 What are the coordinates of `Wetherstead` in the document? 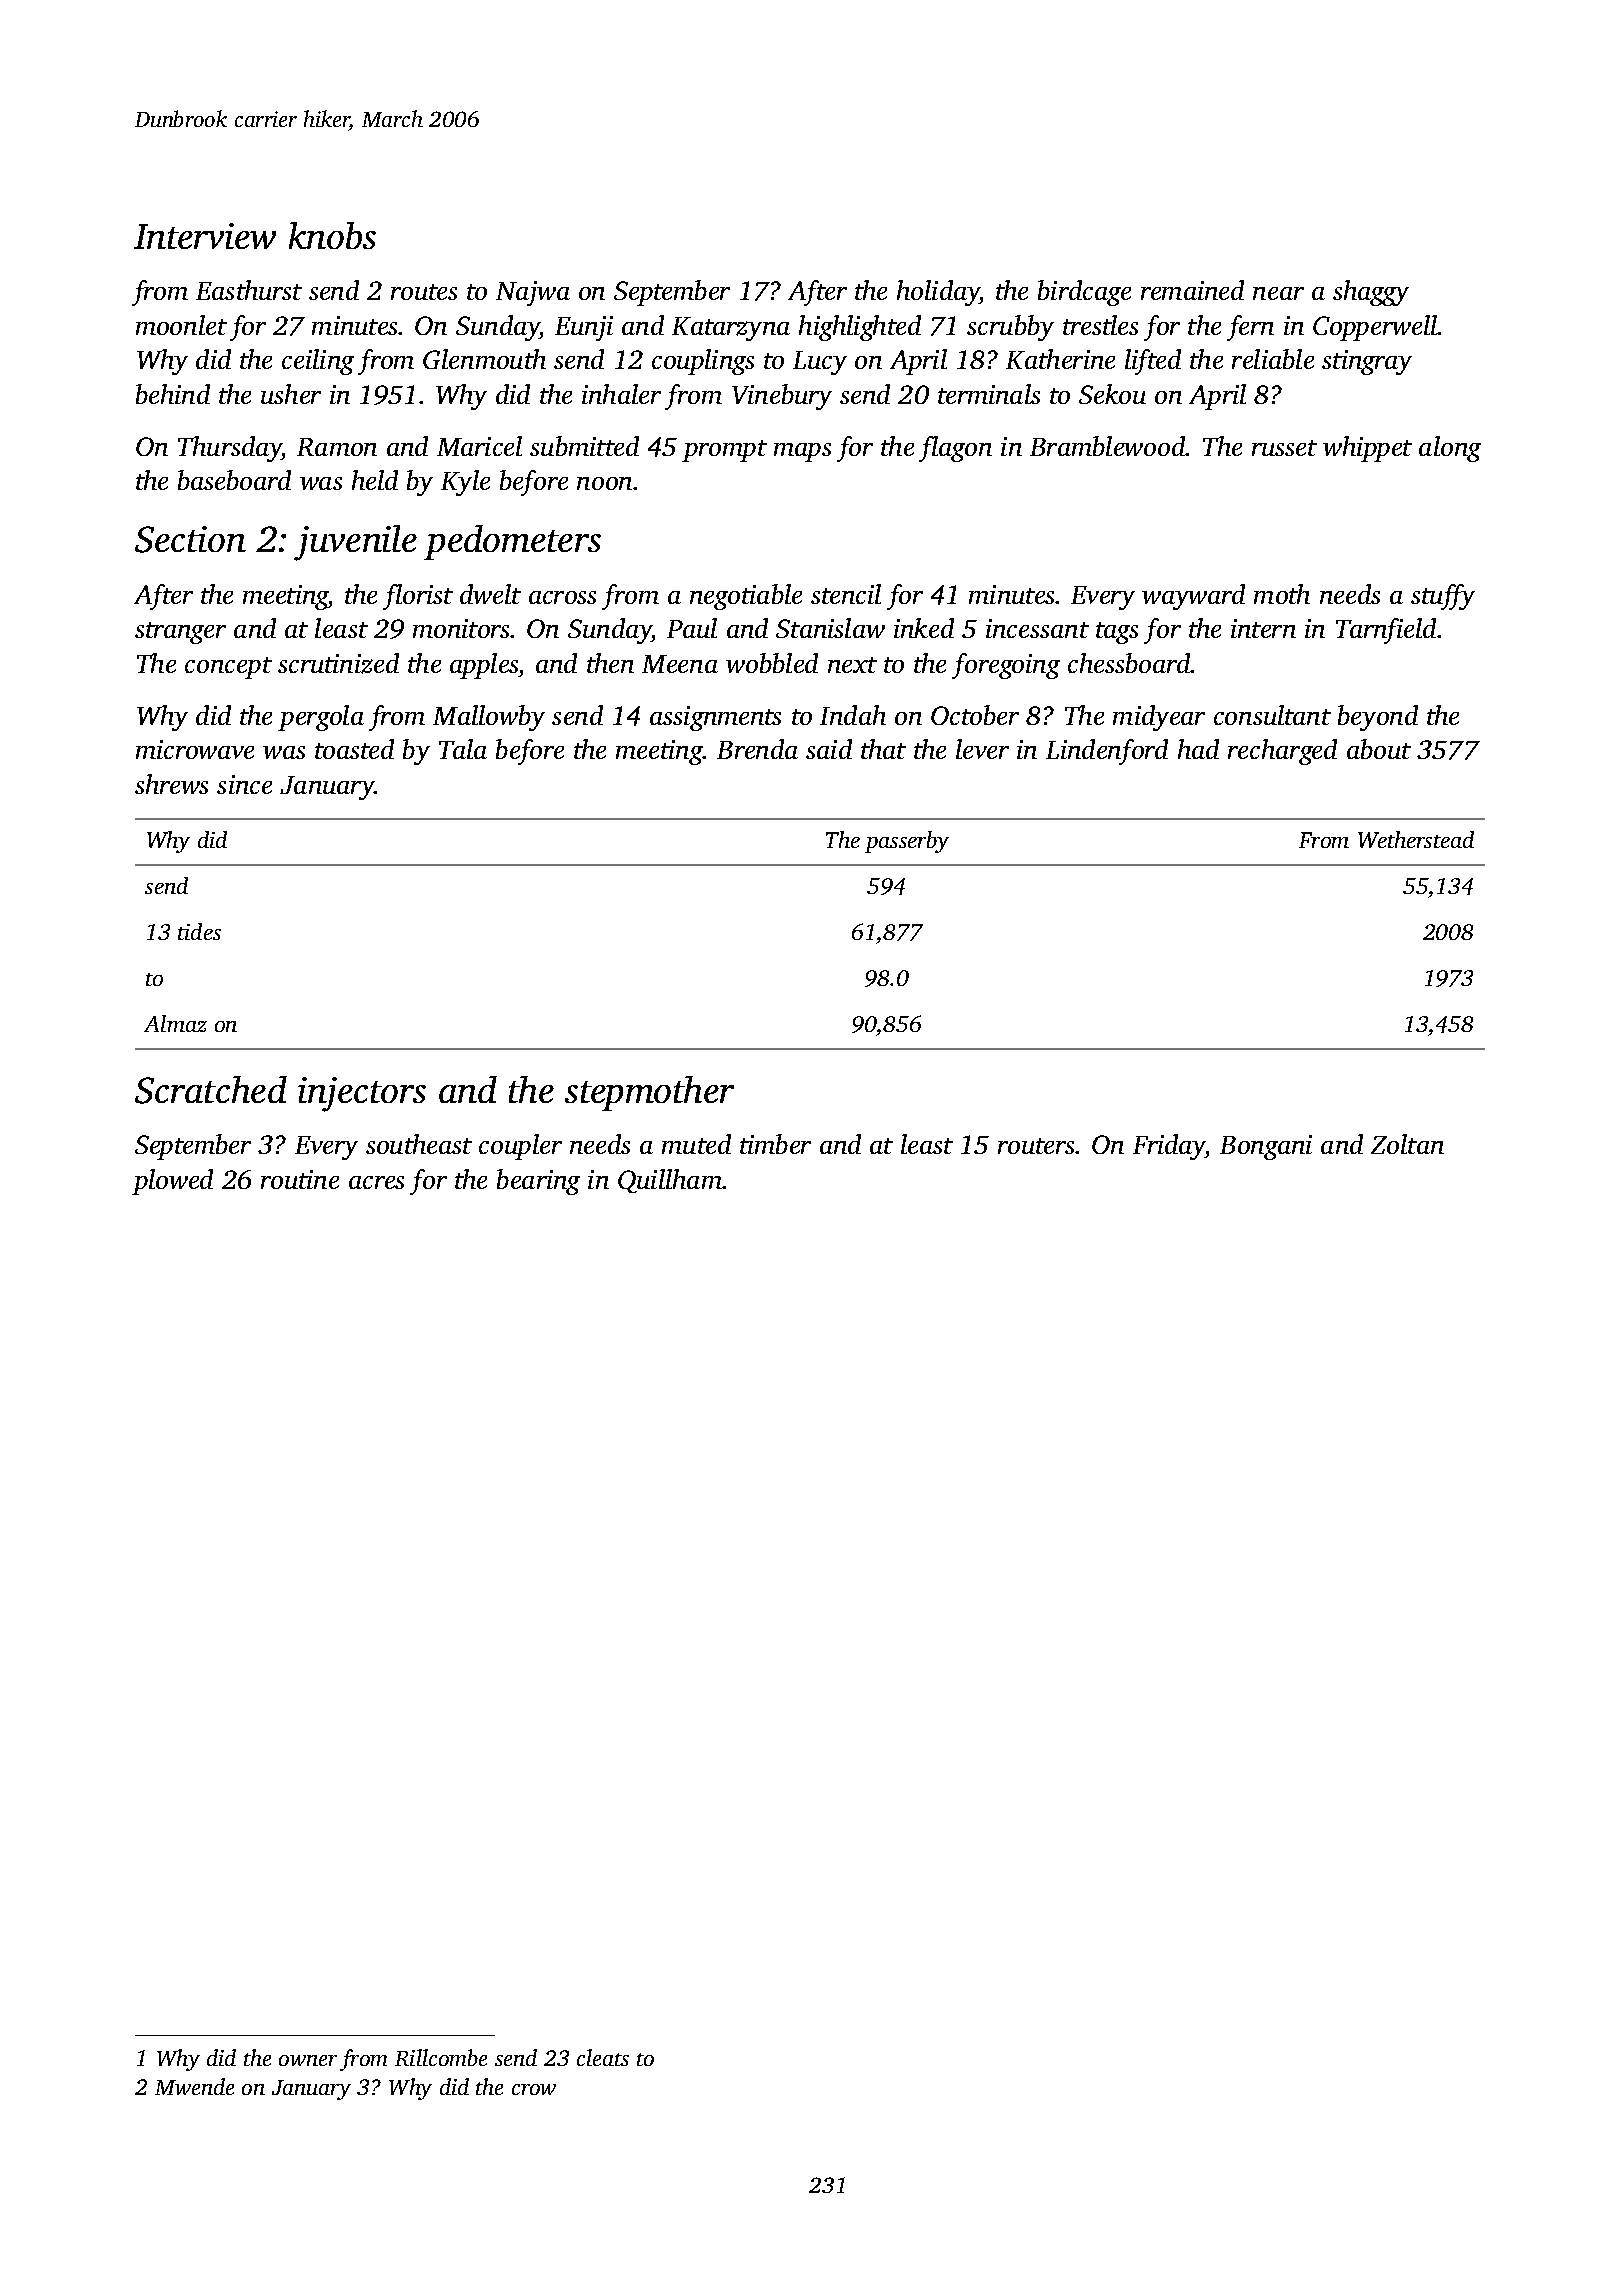 It's located at (1416, 839).
